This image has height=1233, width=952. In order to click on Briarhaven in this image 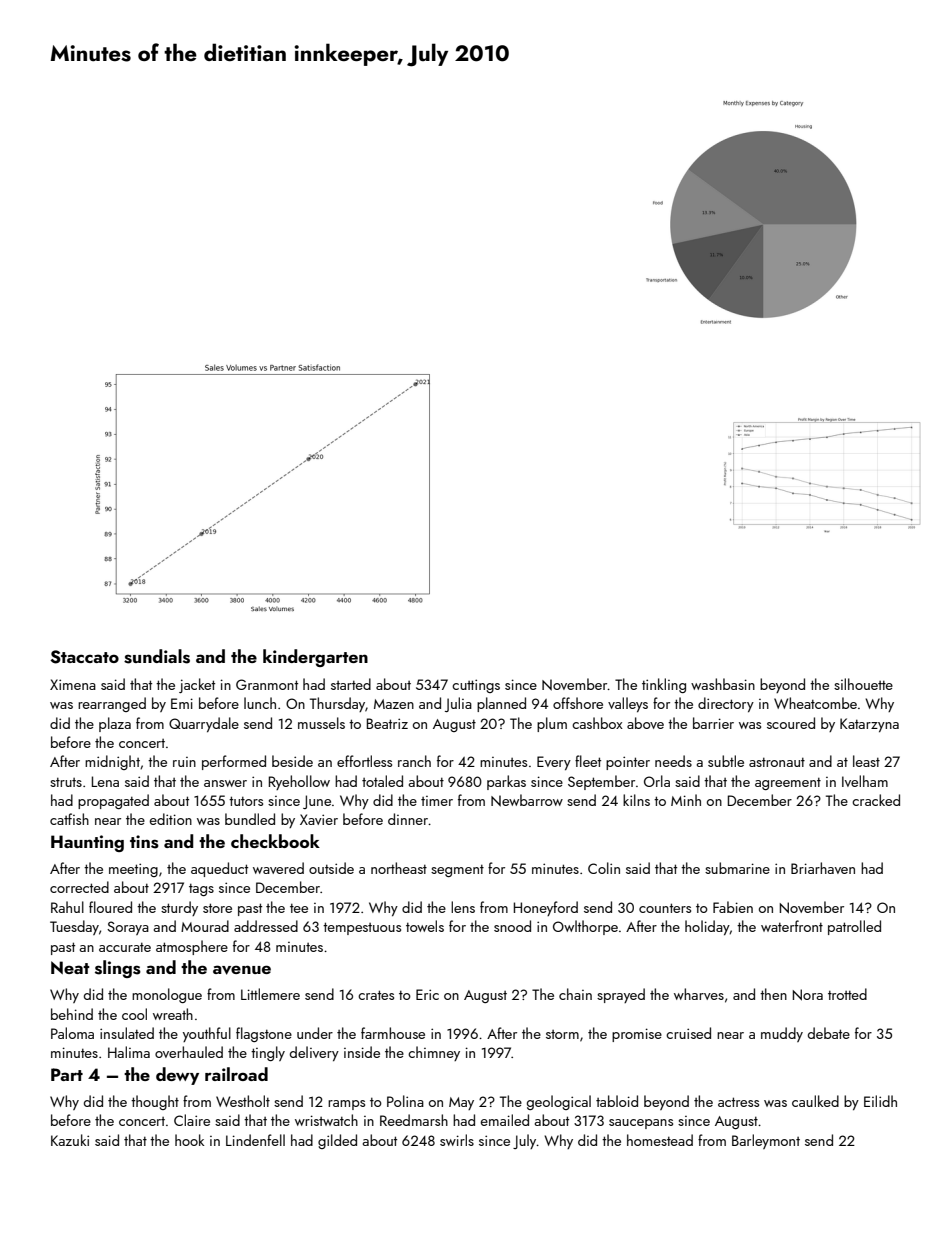, I will do `click(823, 868)`.
